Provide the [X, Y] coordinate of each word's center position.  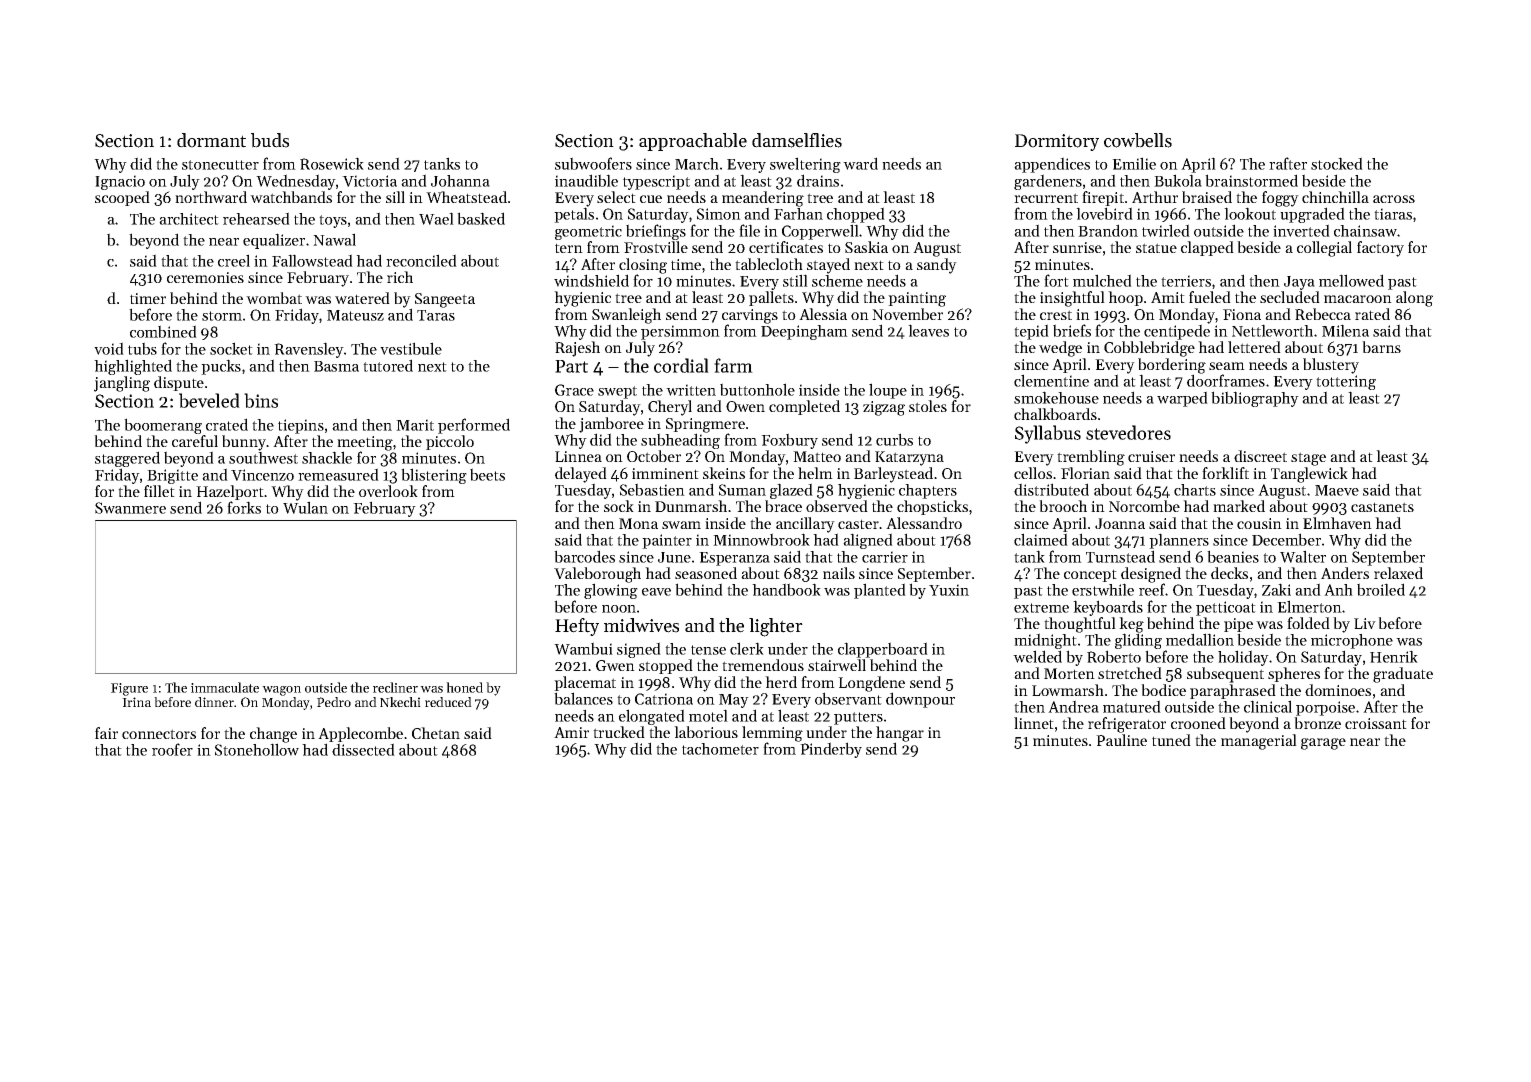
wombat [274, 298]
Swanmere [130, 508]
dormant [211, 140]
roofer [172, 749]
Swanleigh [626, 316]
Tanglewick [1309, 475]
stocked [1337, 163]
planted [880, 591]
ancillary [805, 525]
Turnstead [1120, 556]
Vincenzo [262, 475]
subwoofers [593, 163]
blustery [1331, 366]
